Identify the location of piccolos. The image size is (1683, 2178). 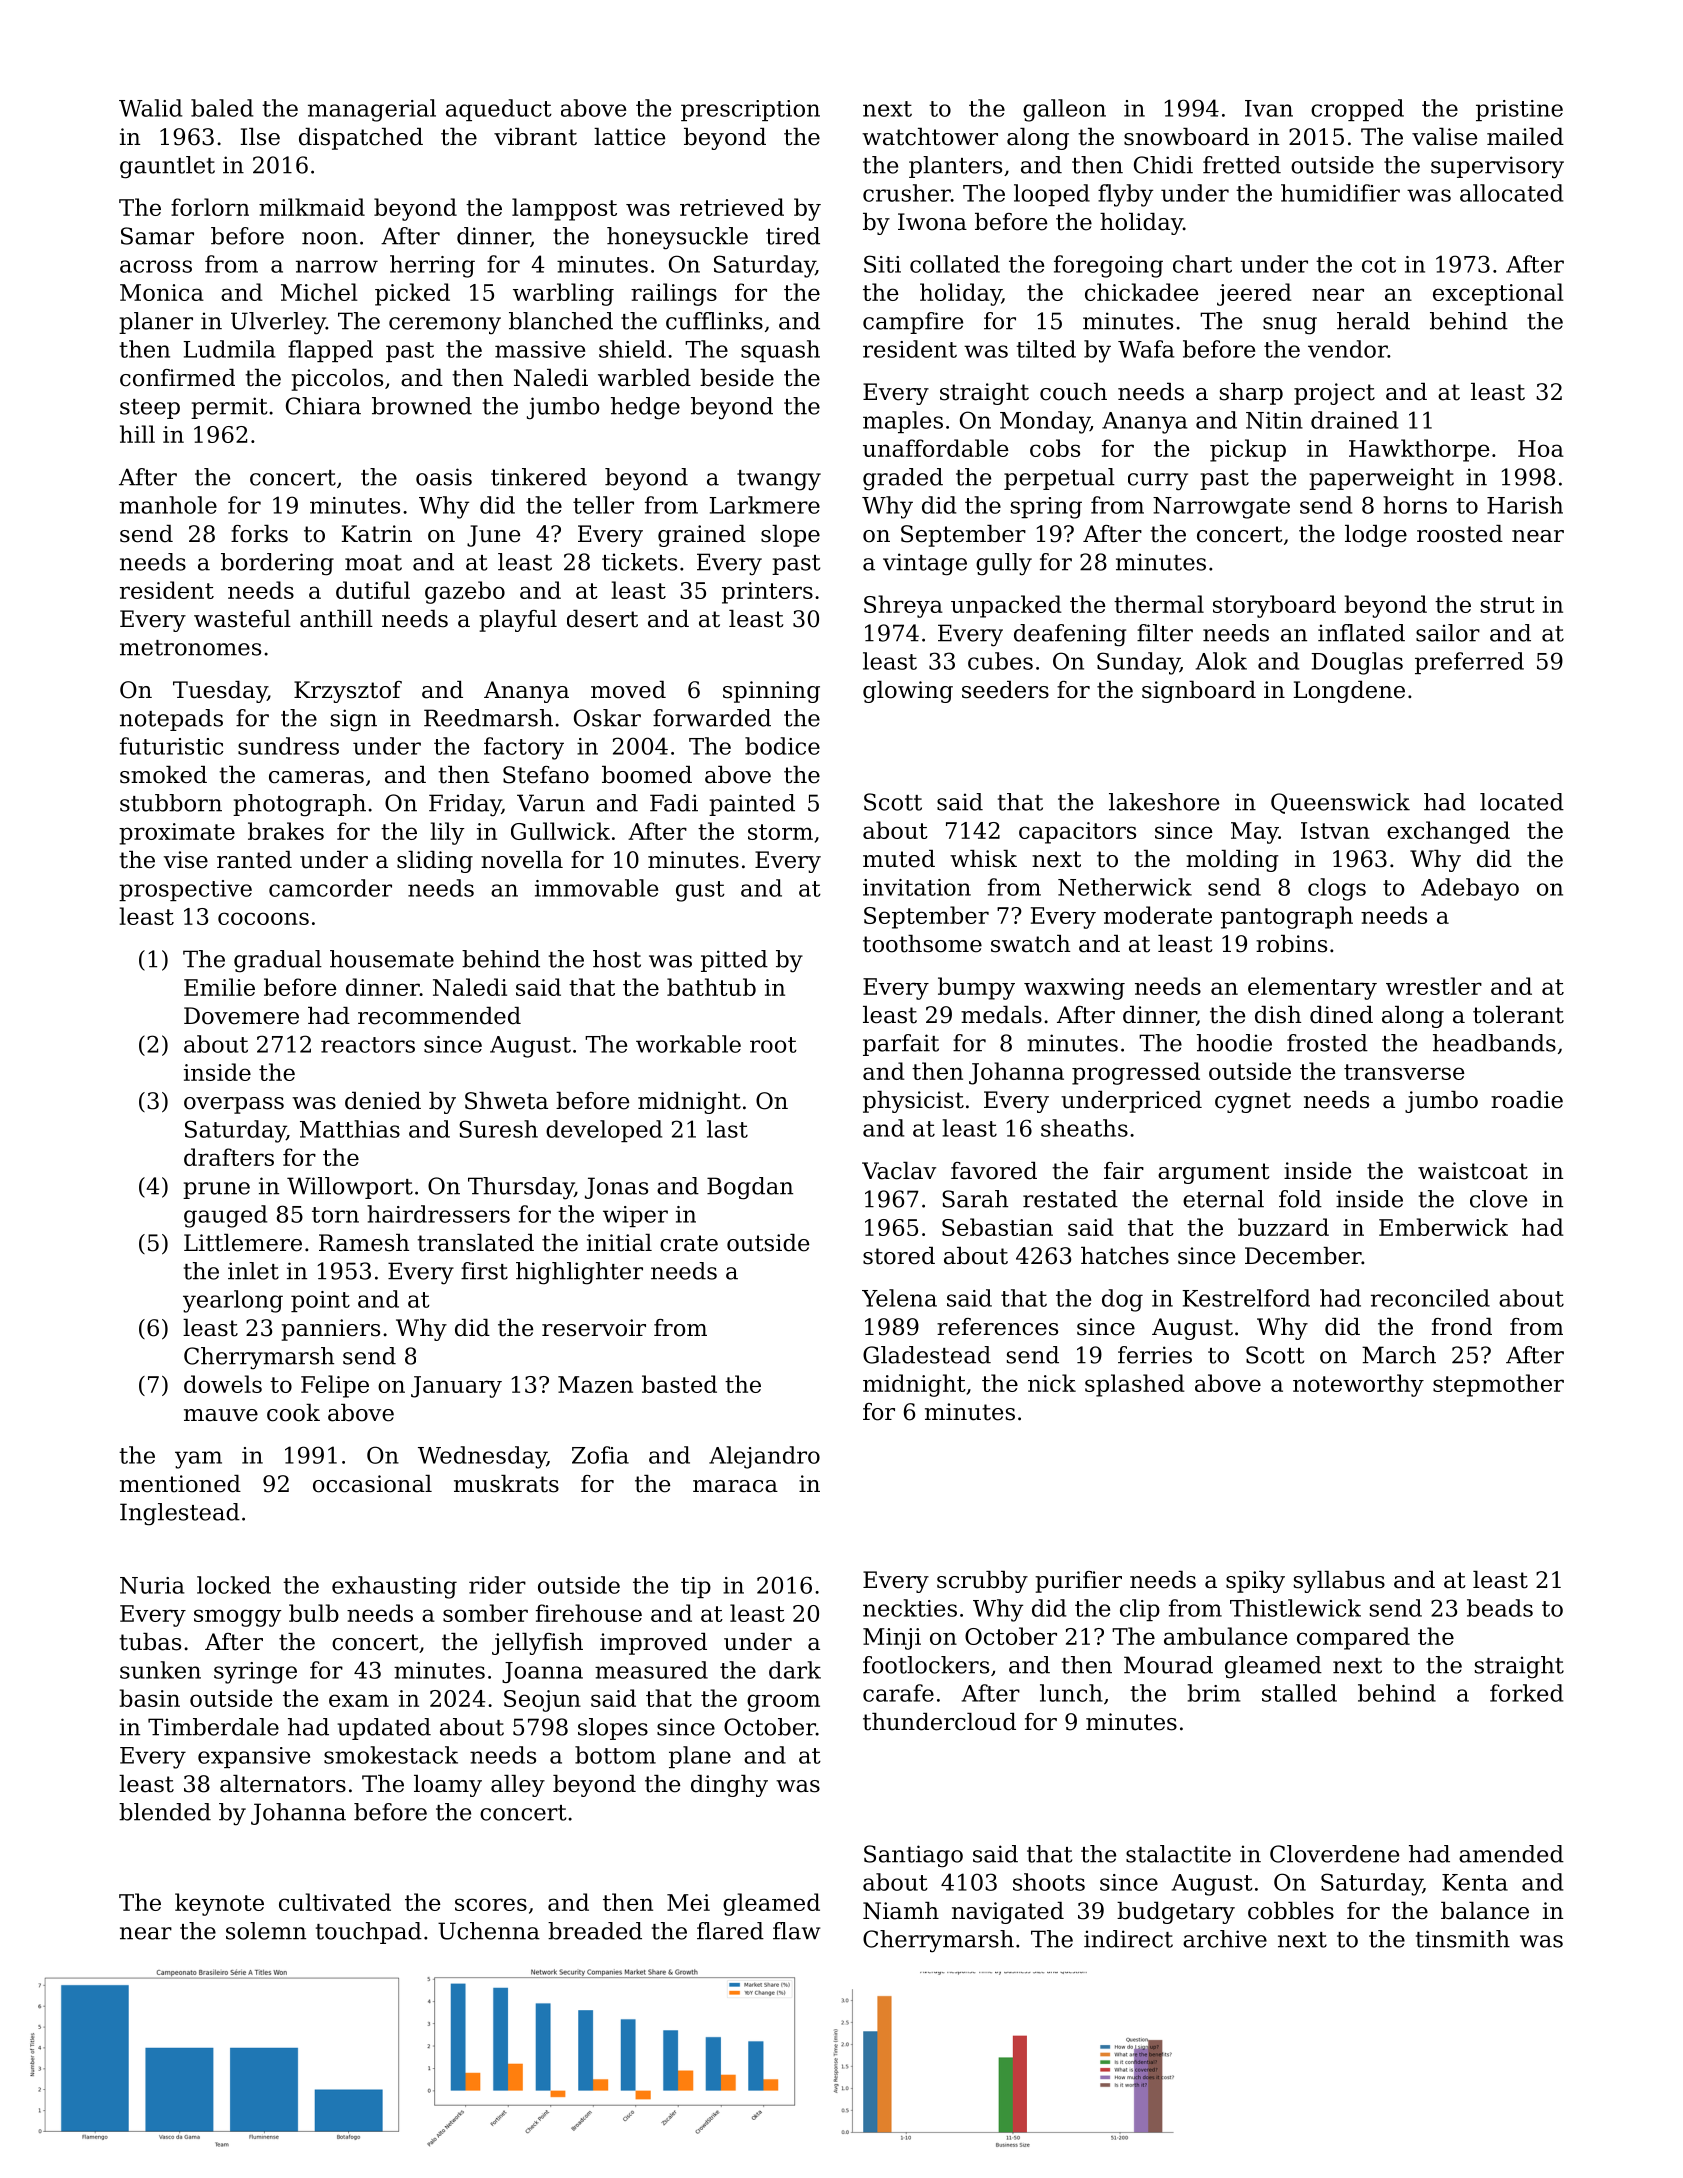
(337, 380).
